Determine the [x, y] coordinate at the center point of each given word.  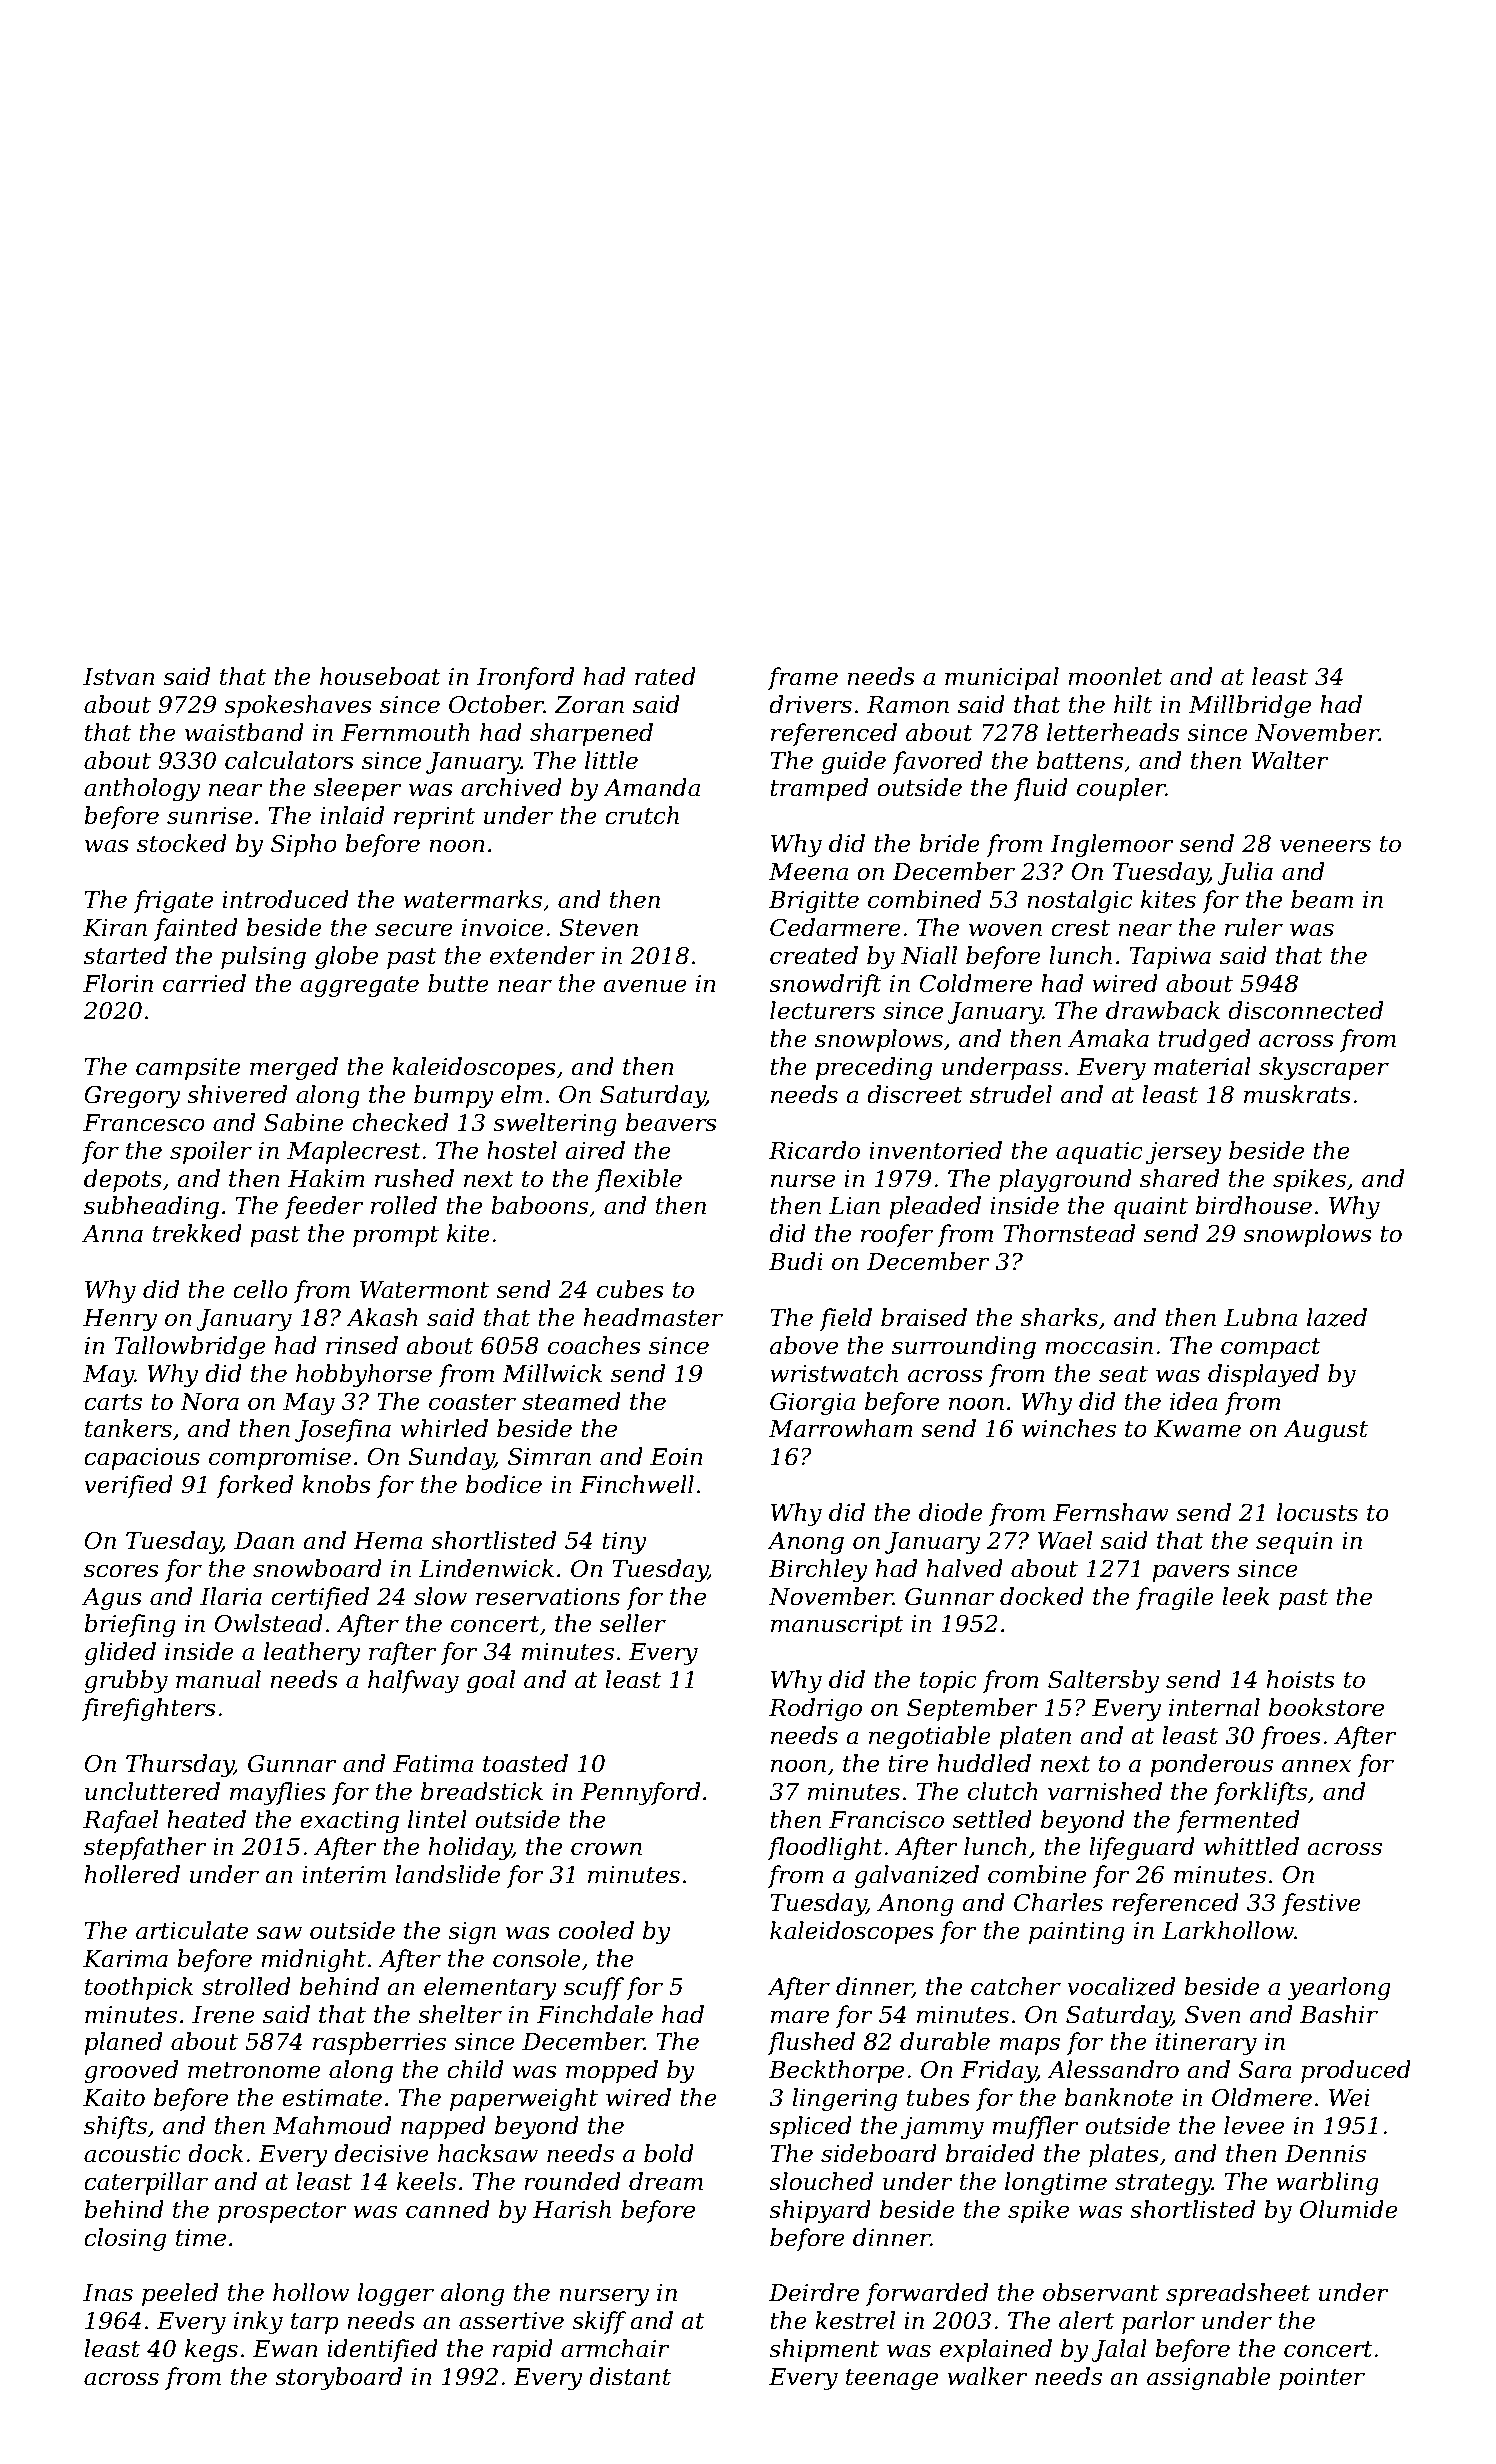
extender [542, 955]
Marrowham [841, 1428]
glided [120, 1653]
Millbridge [1250, 706]
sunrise [209, 816]
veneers [1325, 846]
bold [669, 2153]
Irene [223, 2015]
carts [113, 1402]
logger [396, 2294]
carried [204, 983]
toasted [525, 1763]
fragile [1175, 1598]
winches [1069, 1428]
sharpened [591, 734]
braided [990, 2153]
